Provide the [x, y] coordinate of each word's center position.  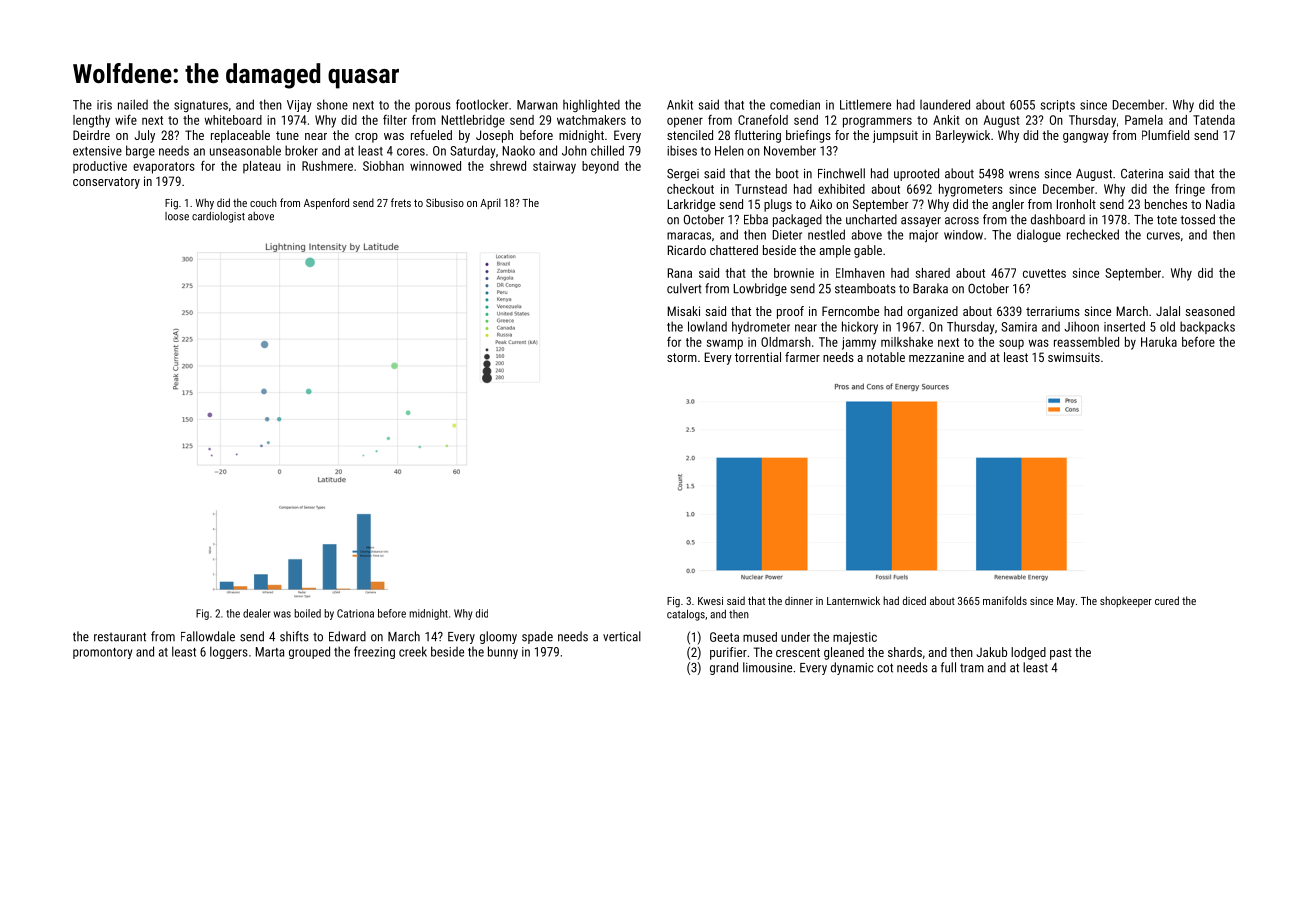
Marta [270, 652]
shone [332, 104]
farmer [802, 357]
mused [760, 637]
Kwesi [710, 601]
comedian [795, 104]
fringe [1190, 190]
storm [682, 357]
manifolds [1005, 600]
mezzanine [936, 357]
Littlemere [865, 104]
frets [401, 202]
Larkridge [691, 205]
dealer [257, 613]
